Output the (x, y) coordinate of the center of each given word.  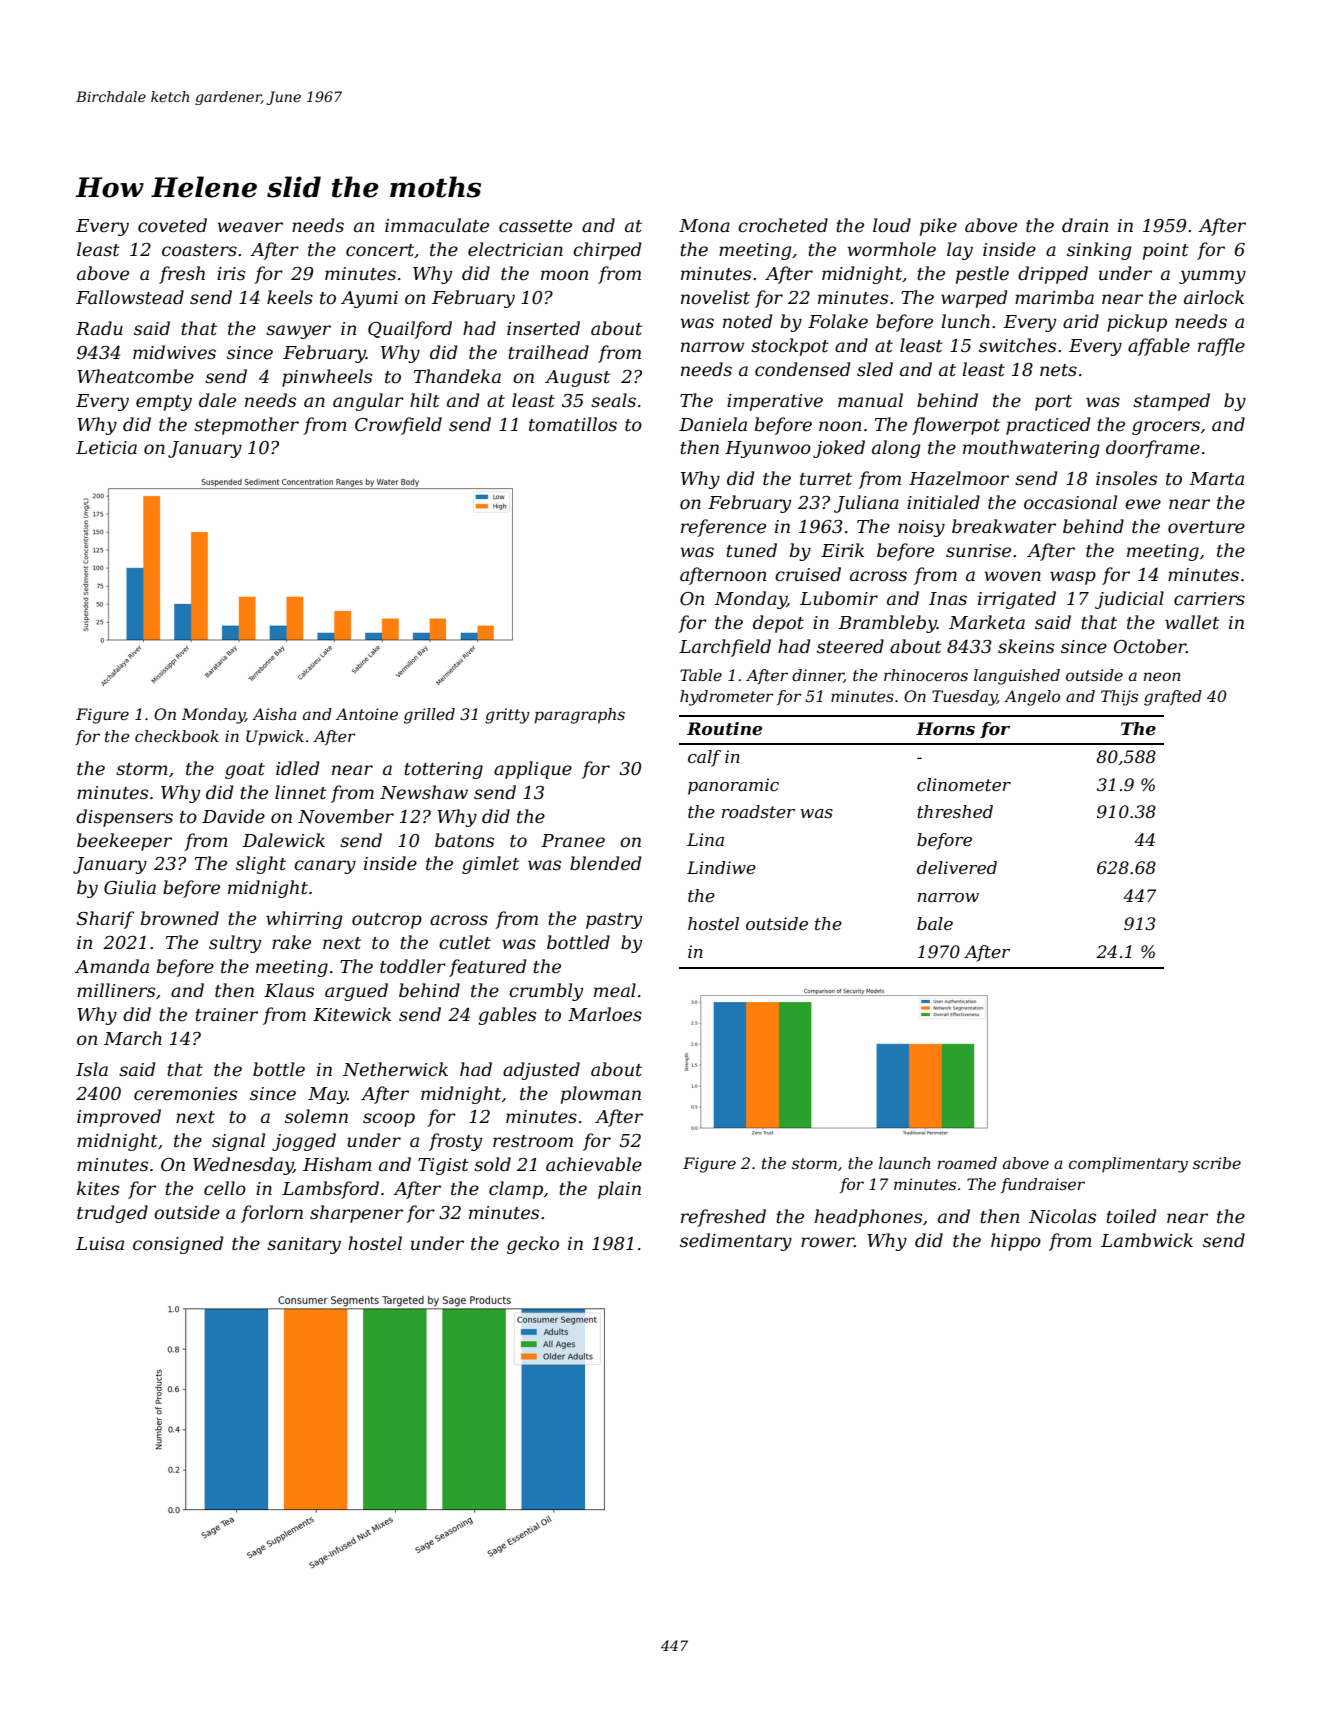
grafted (1173, 698)
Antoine (367, 714)
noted (748, 321)
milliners (116, 990)
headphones (868, 1218)
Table (701, 675)
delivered (957, 867)
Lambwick (1147, 1240)
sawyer (298, 332)
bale (935, 923)
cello (225, 1188)
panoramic (733, 786)
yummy (1212, 277)
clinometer (964, 784)
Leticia (106, 448)
